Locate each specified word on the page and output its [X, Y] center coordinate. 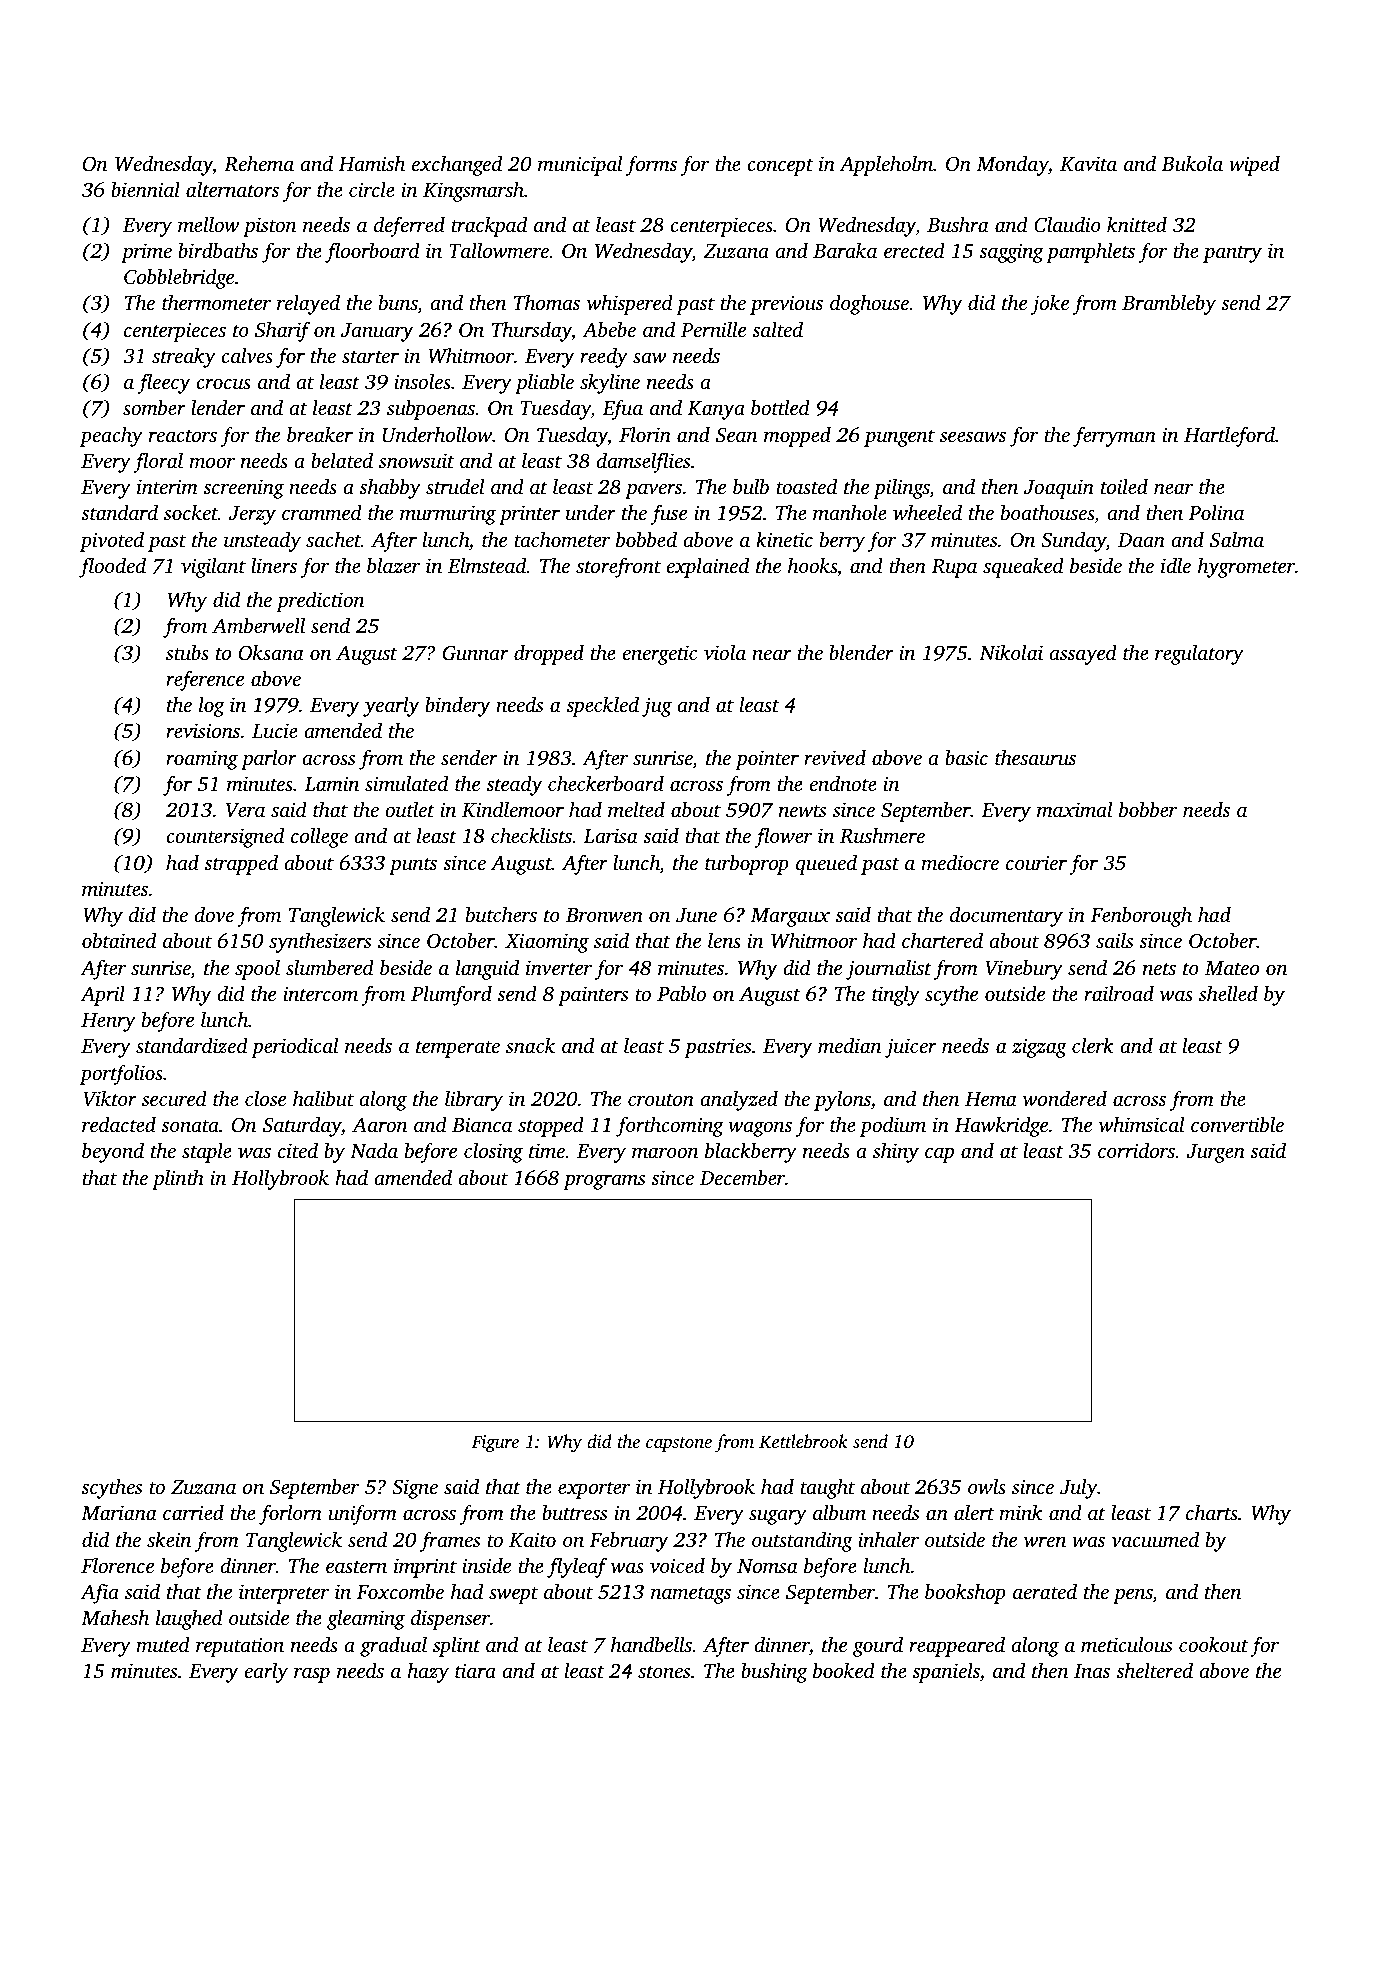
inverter [559, 967]
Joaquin [1059, 489]
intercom [320, 993]
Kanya [716, 410]
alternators [232, 189]
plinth [178, 1179]
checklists [531, 835]
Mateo [1232, 968]
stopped [551, 1126]
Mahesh [115, 1617]
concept [780, 167]
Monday [1012, 165]
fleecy [164, 383]
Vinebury [1024, 969]
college [319, 837]
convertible [1237, 1124]
